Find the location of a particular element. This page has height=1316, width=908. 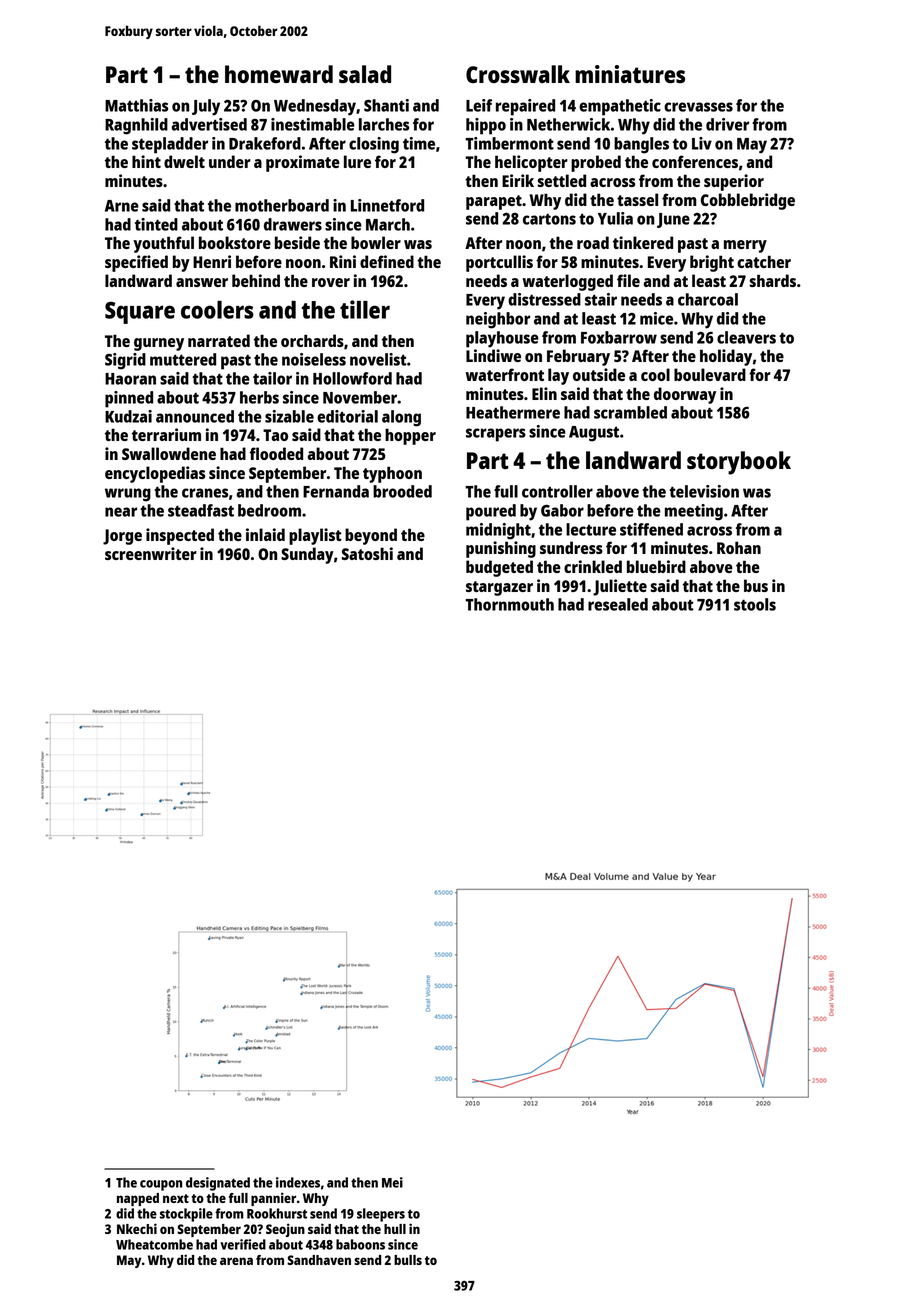

coupon is located at coordinates (161, 1185).
